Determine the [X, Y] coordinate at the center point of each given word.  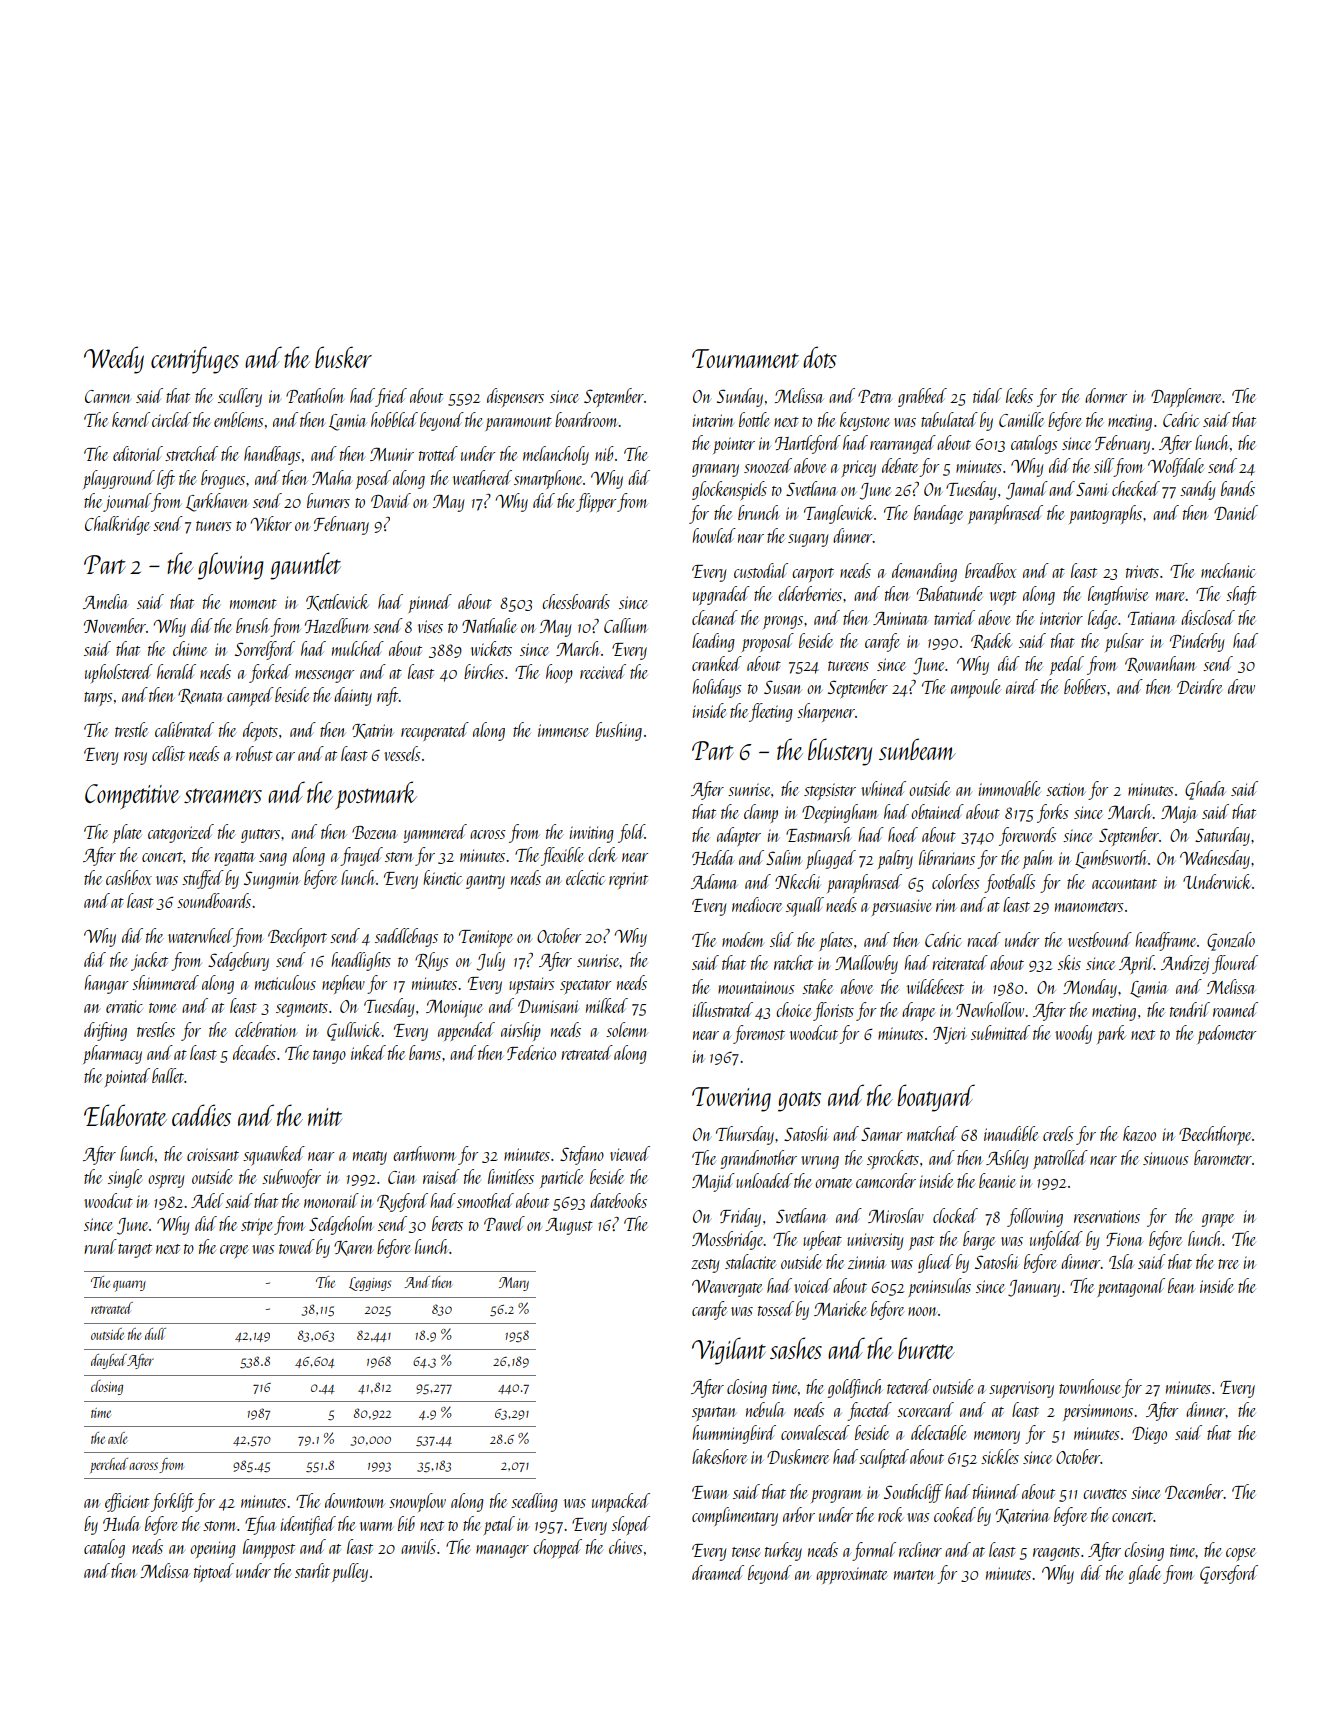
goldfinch [855, 1388]
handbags [272, 455]
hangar [106, 984]
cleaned [715, 617]
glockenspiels [729, 490]
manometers [1089, 907]
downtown [355, 1500]
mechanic [1228, 570]
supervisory [1021, 1389]
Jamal [1027, 490]
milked [607, 1005]
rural [100, 1246]
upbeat [822, 1240]
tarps [98, 699]
